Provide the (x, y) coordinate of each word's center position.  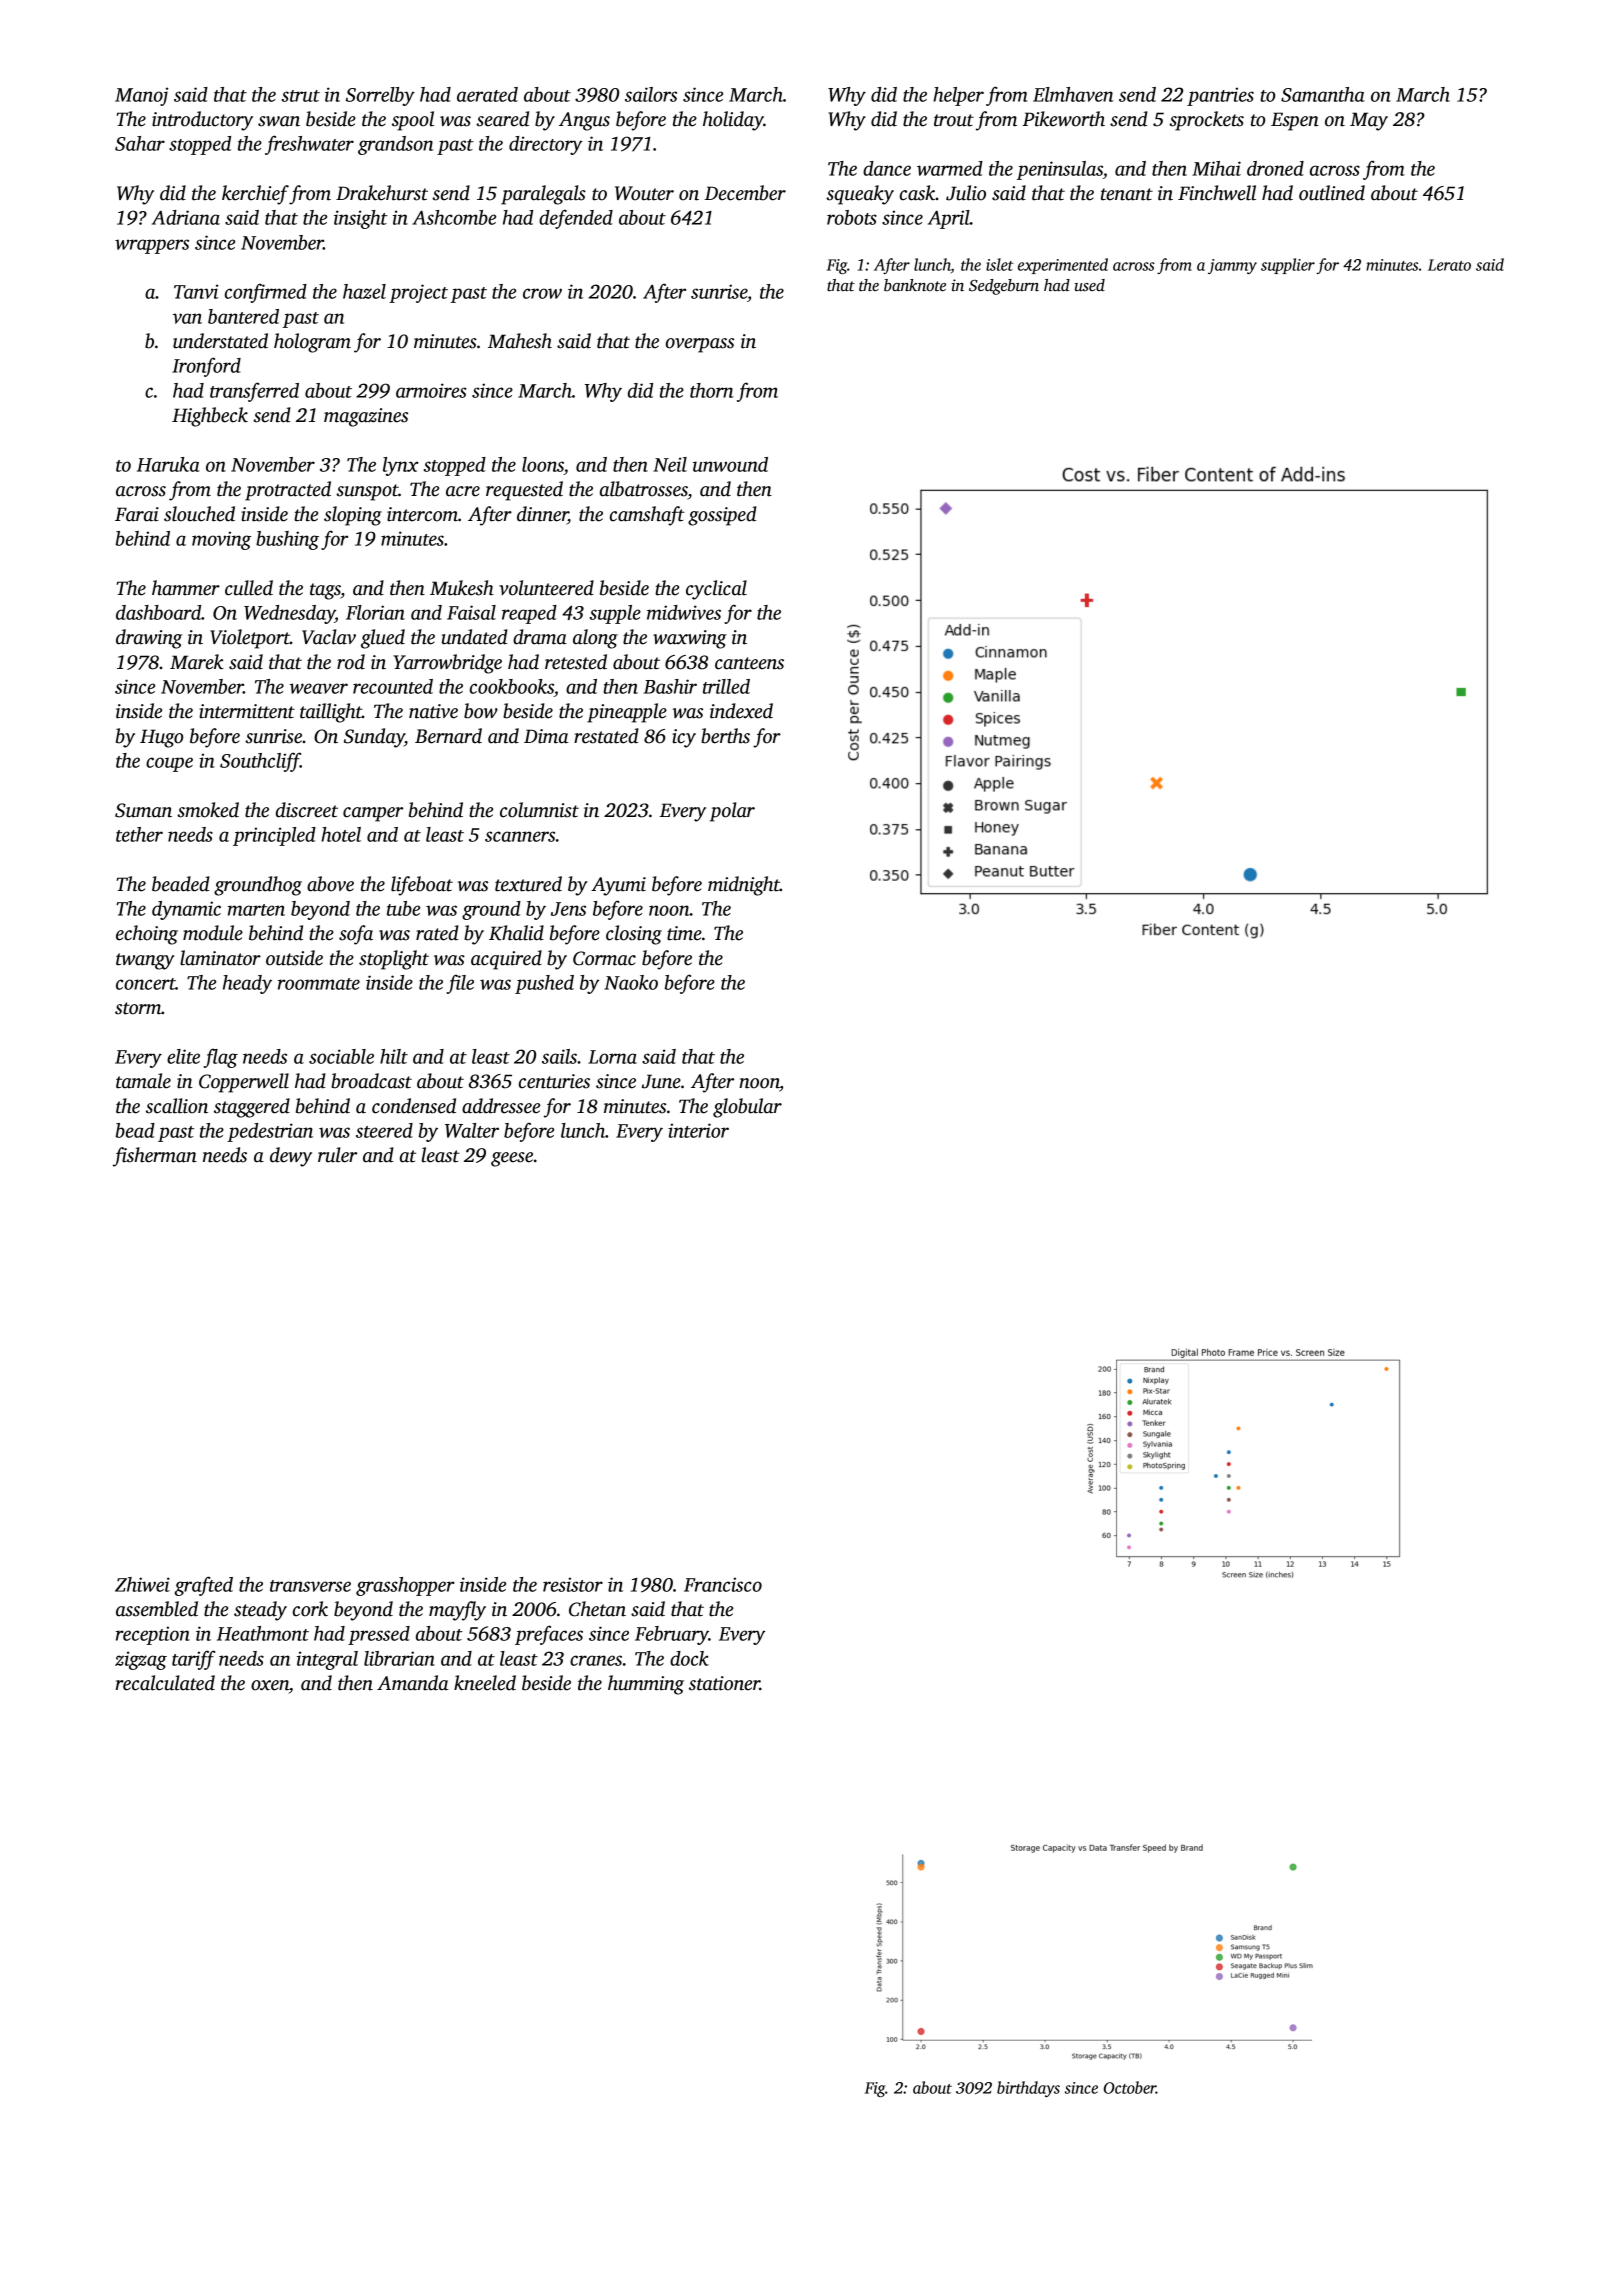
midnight (744, 886)
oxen (270, 1685)
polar (732, 812)
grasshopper (405, 1586)
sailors (651, 94)
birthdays (1028, 2089)
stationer (724, 1683)
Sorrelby (380, 96)
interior (698, 1130)
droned (1275, 168)
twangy (145, 961)
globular (747, 1108)
